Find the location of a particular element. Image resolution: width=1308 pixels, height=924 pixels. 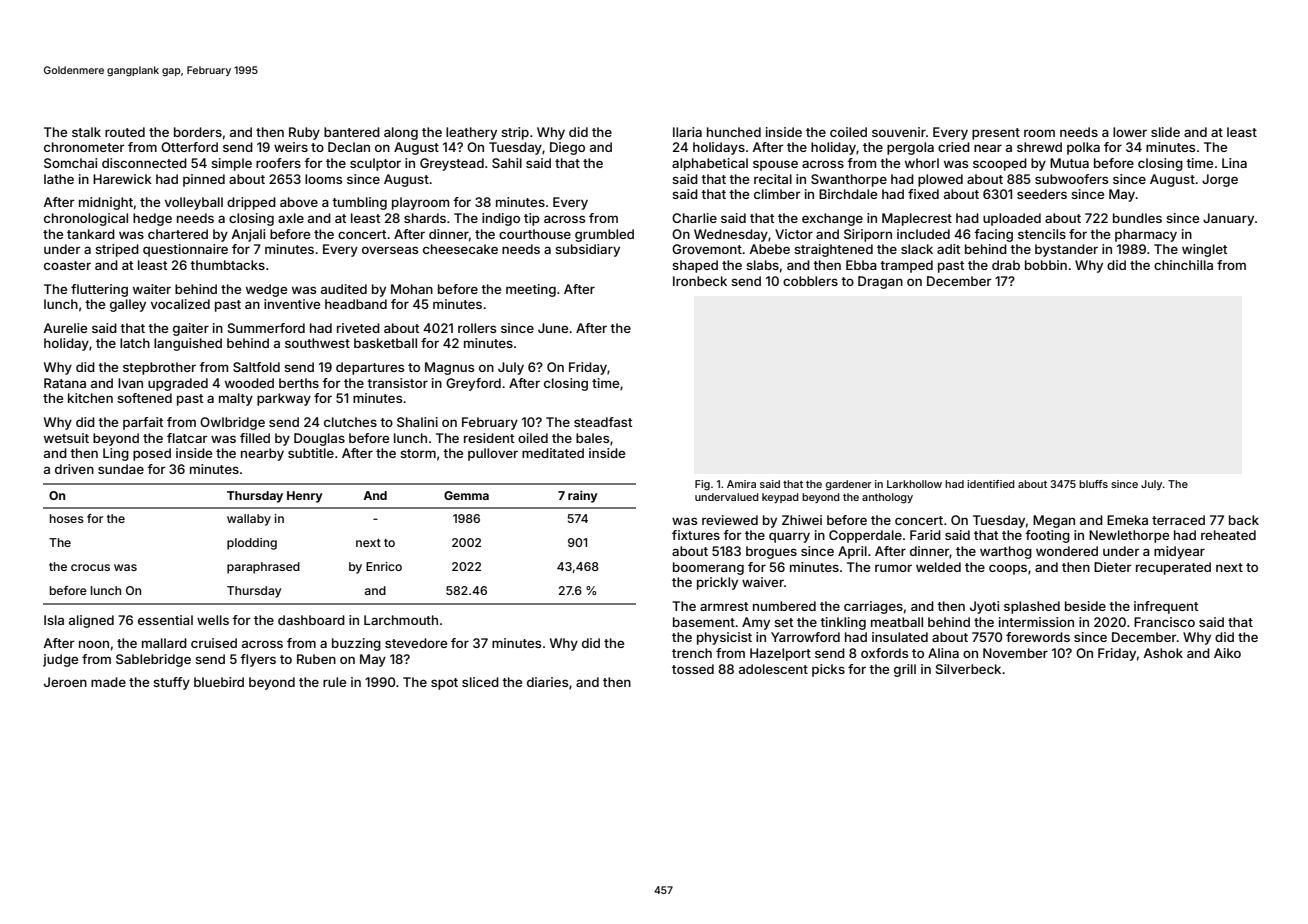

Larchmouth is located at coordinates (401, 620).
